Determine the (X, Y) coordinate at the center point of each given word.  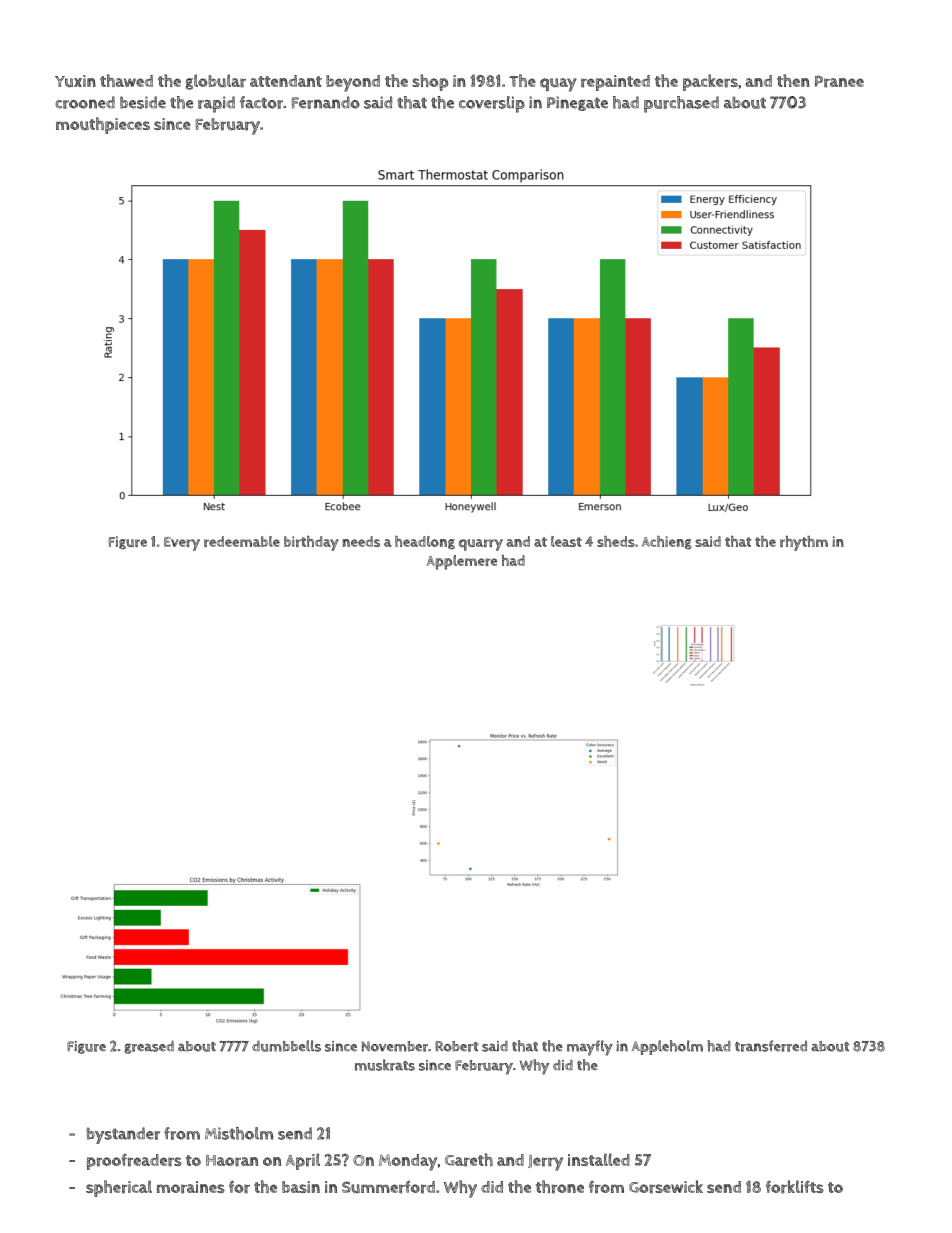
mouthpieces (103, 125)
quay (558, 85)
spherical (119, 1188)
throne (560, 1187)
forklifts (795, 1187)
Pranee (839, 81)
